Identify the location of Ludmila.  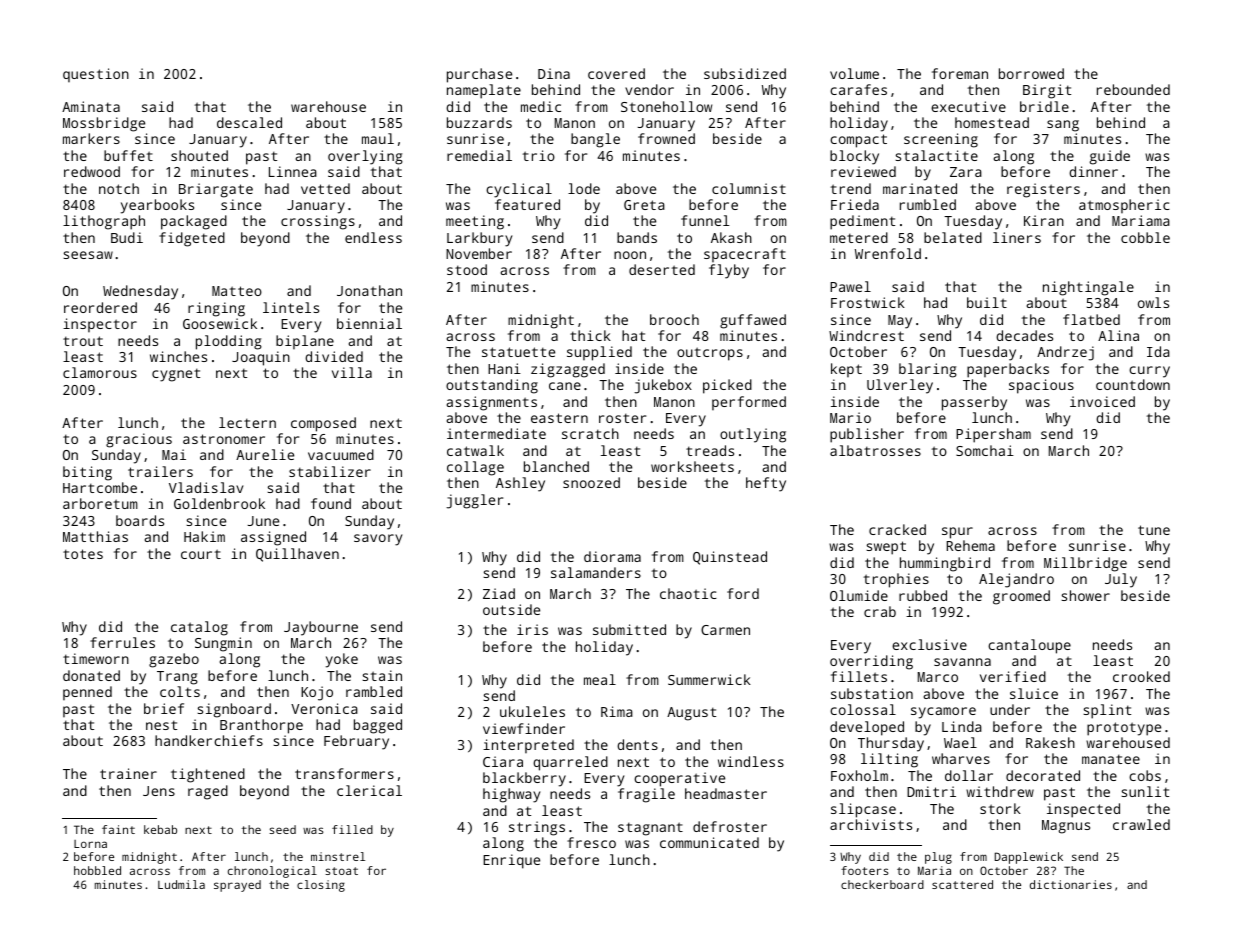
(181, 884).
